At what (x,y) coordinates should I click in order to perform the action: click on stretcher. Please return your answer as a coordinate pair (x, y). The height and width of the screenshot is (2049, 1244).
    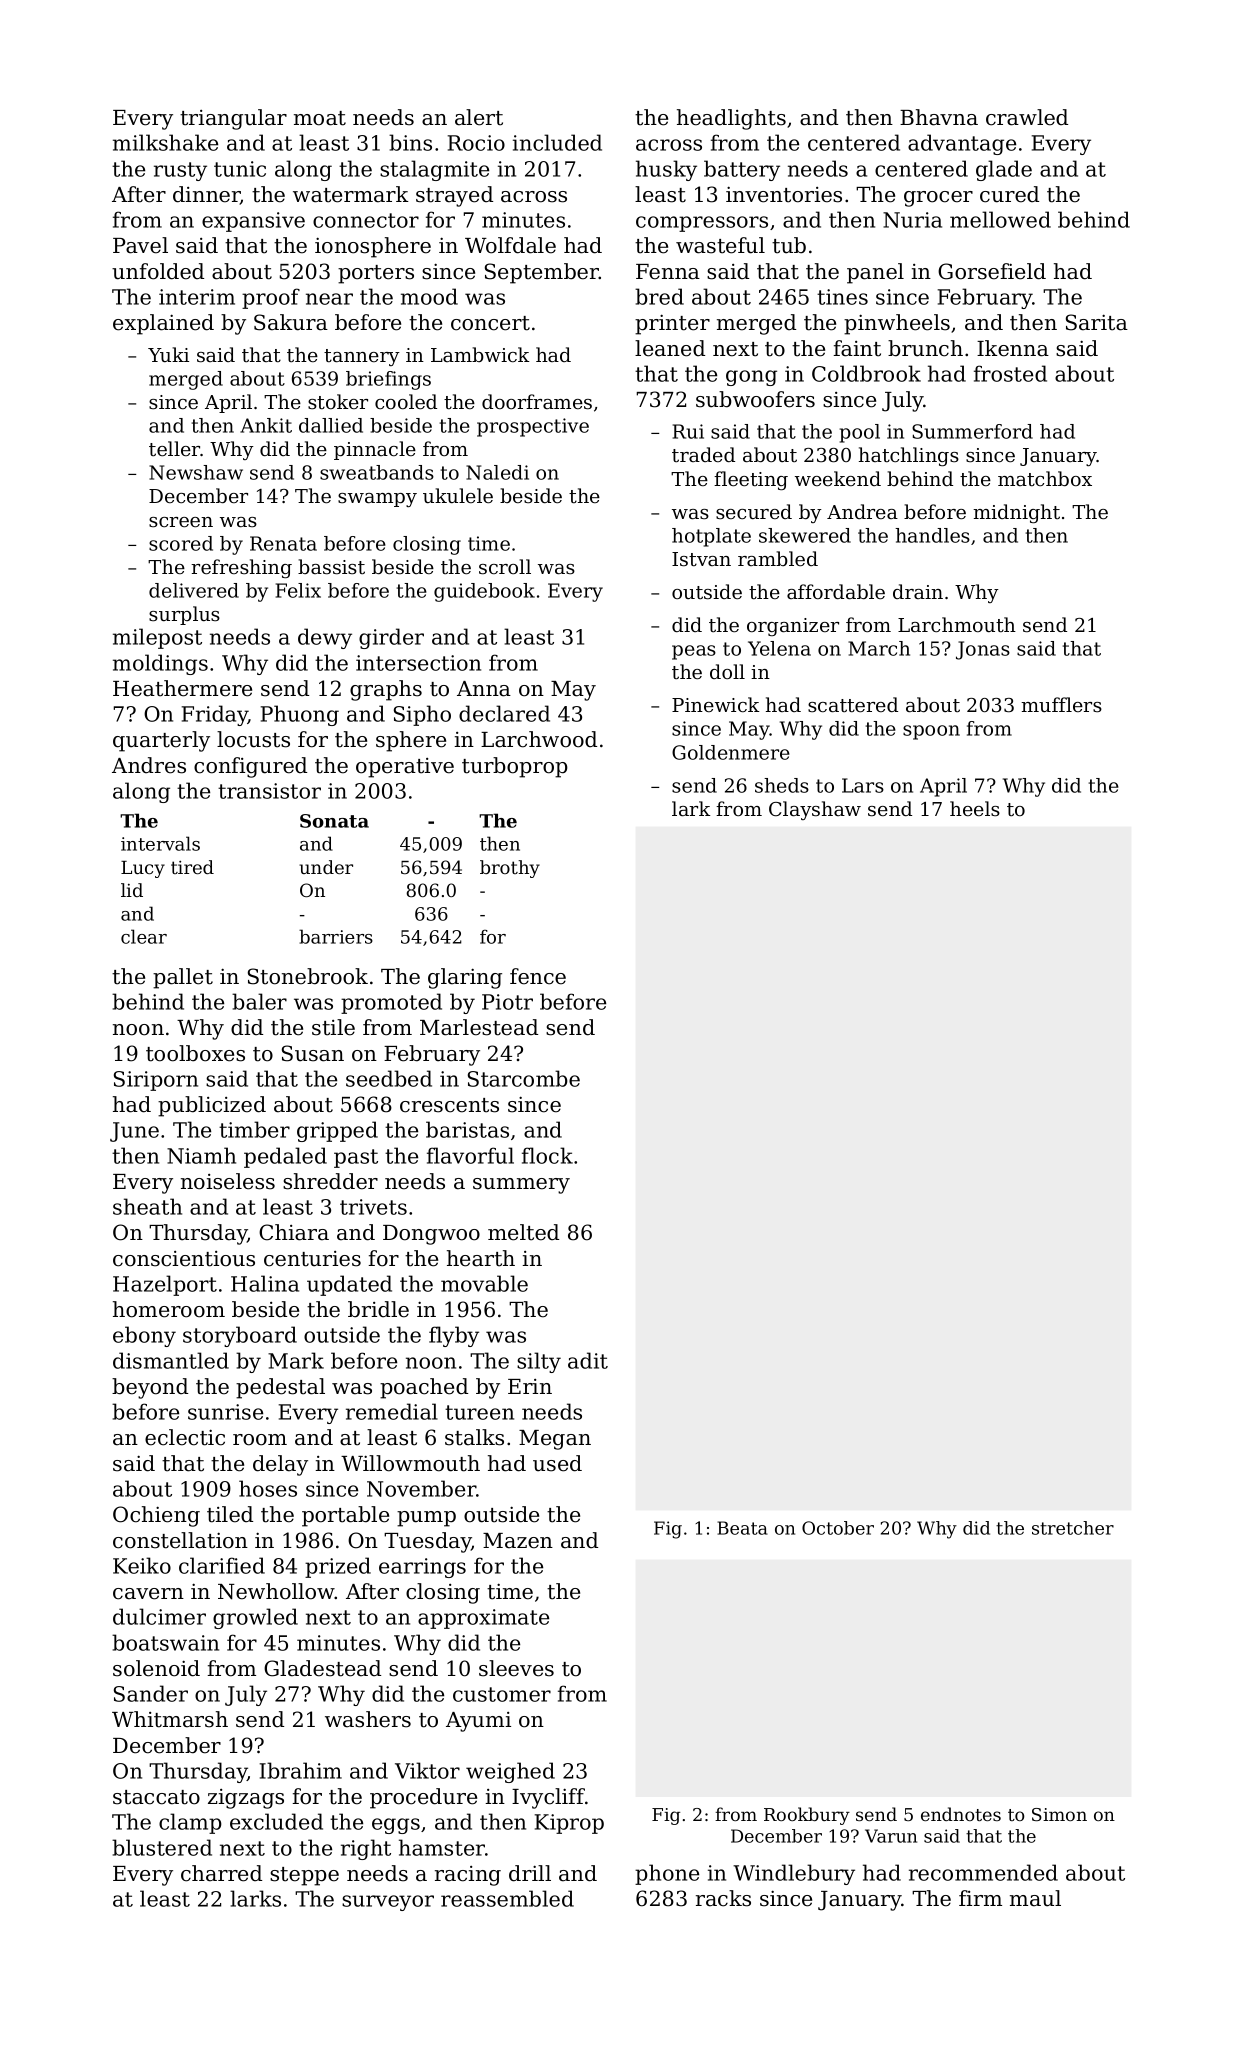
    Looking at the image, I should click on (1073, 1528).
